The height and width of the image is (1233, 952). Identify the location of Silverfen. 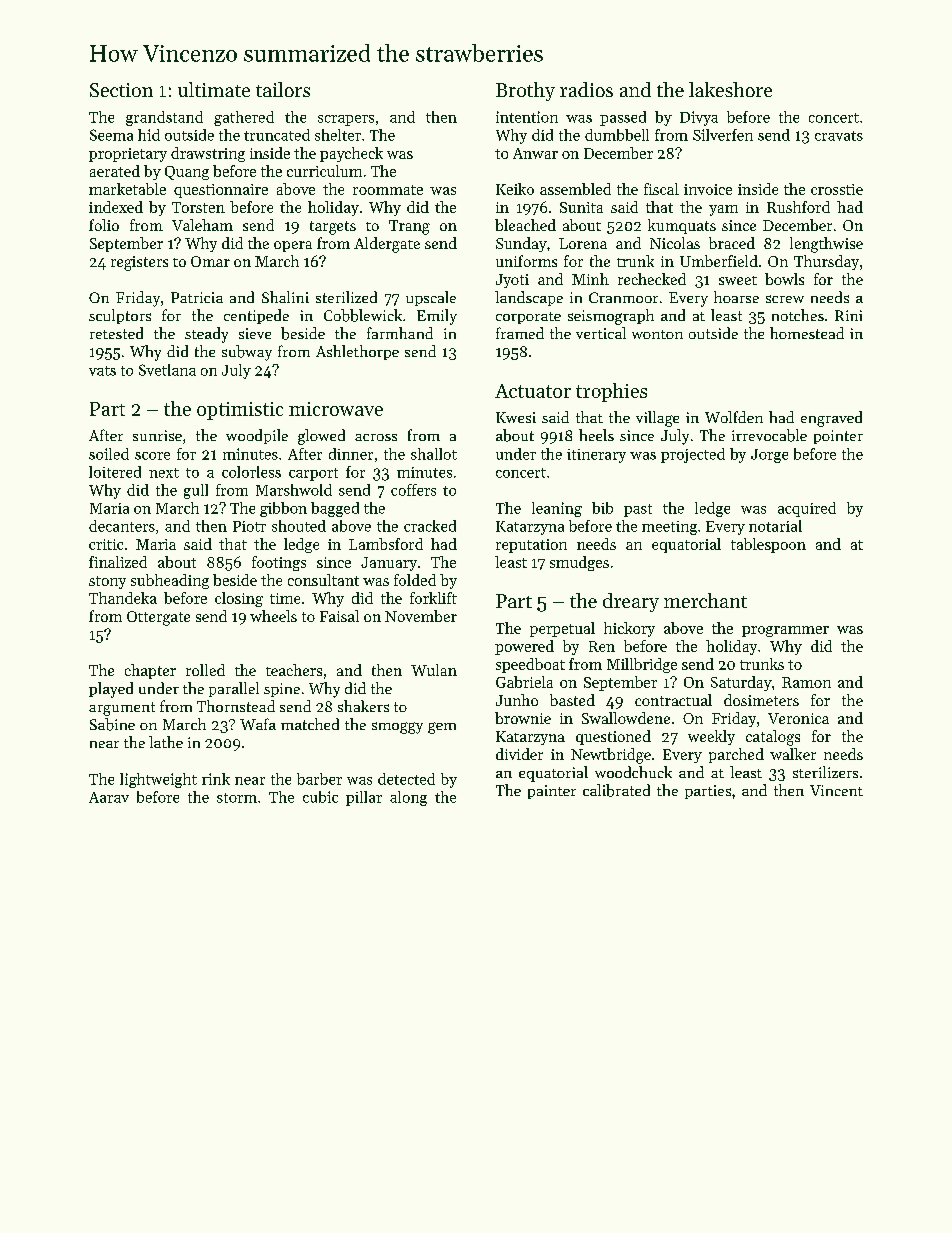
(723, 135).
